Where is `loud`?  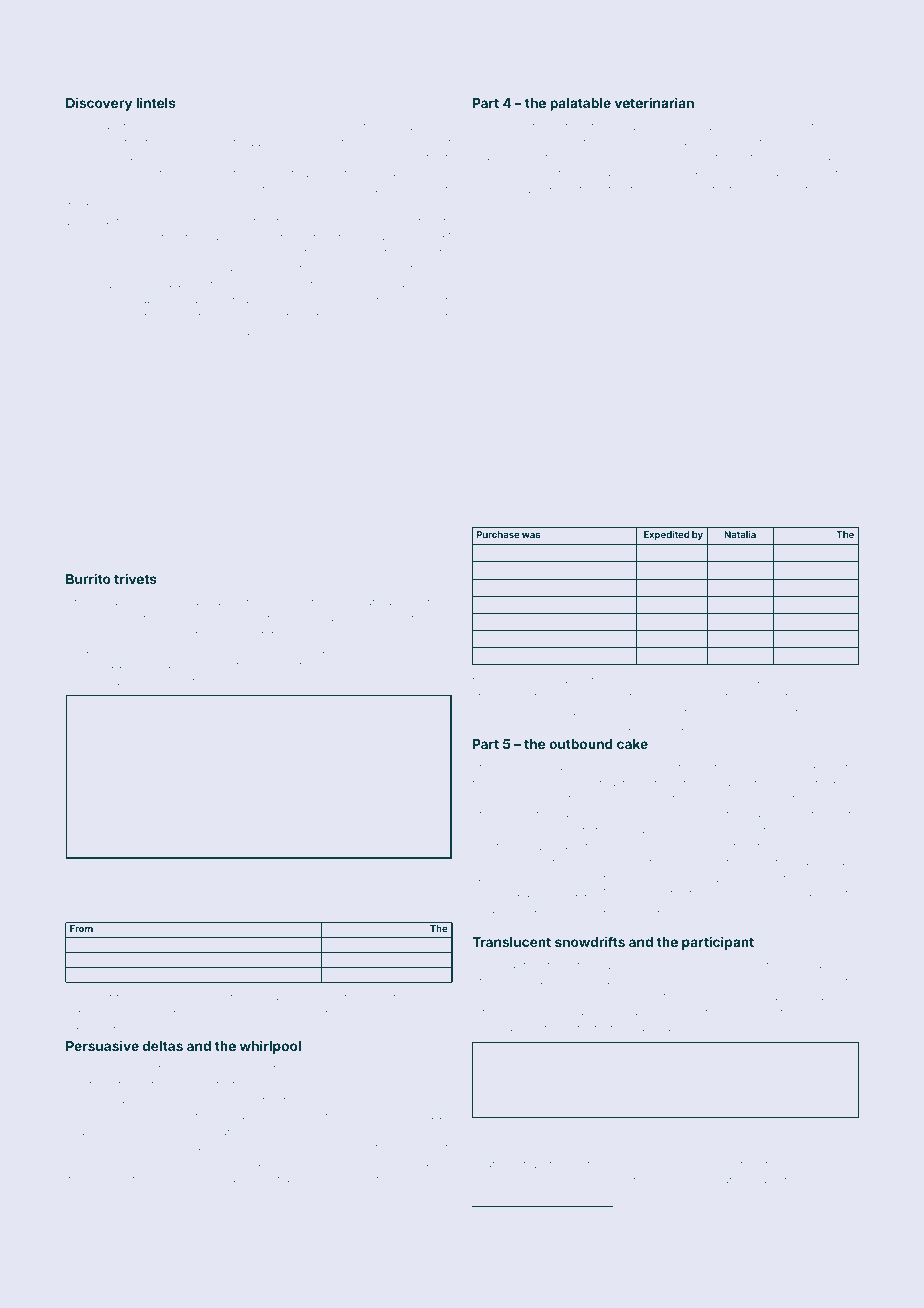 loud is located at coordinates (388, 1163).
